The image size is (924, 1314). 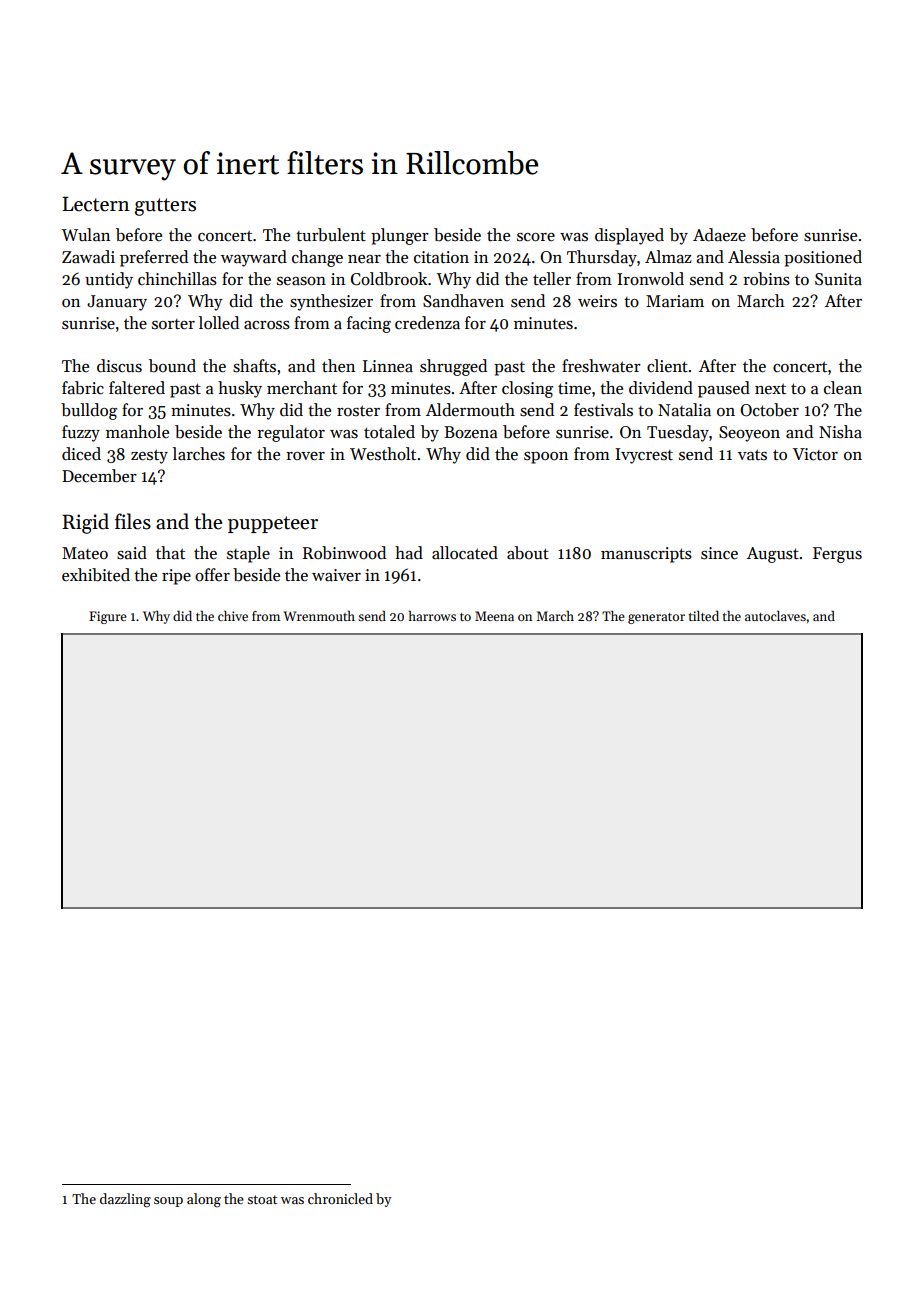 What do you see at coordinates (358, 411) in the screenshot?
I see `roster` at bounding box center [358, 411].
